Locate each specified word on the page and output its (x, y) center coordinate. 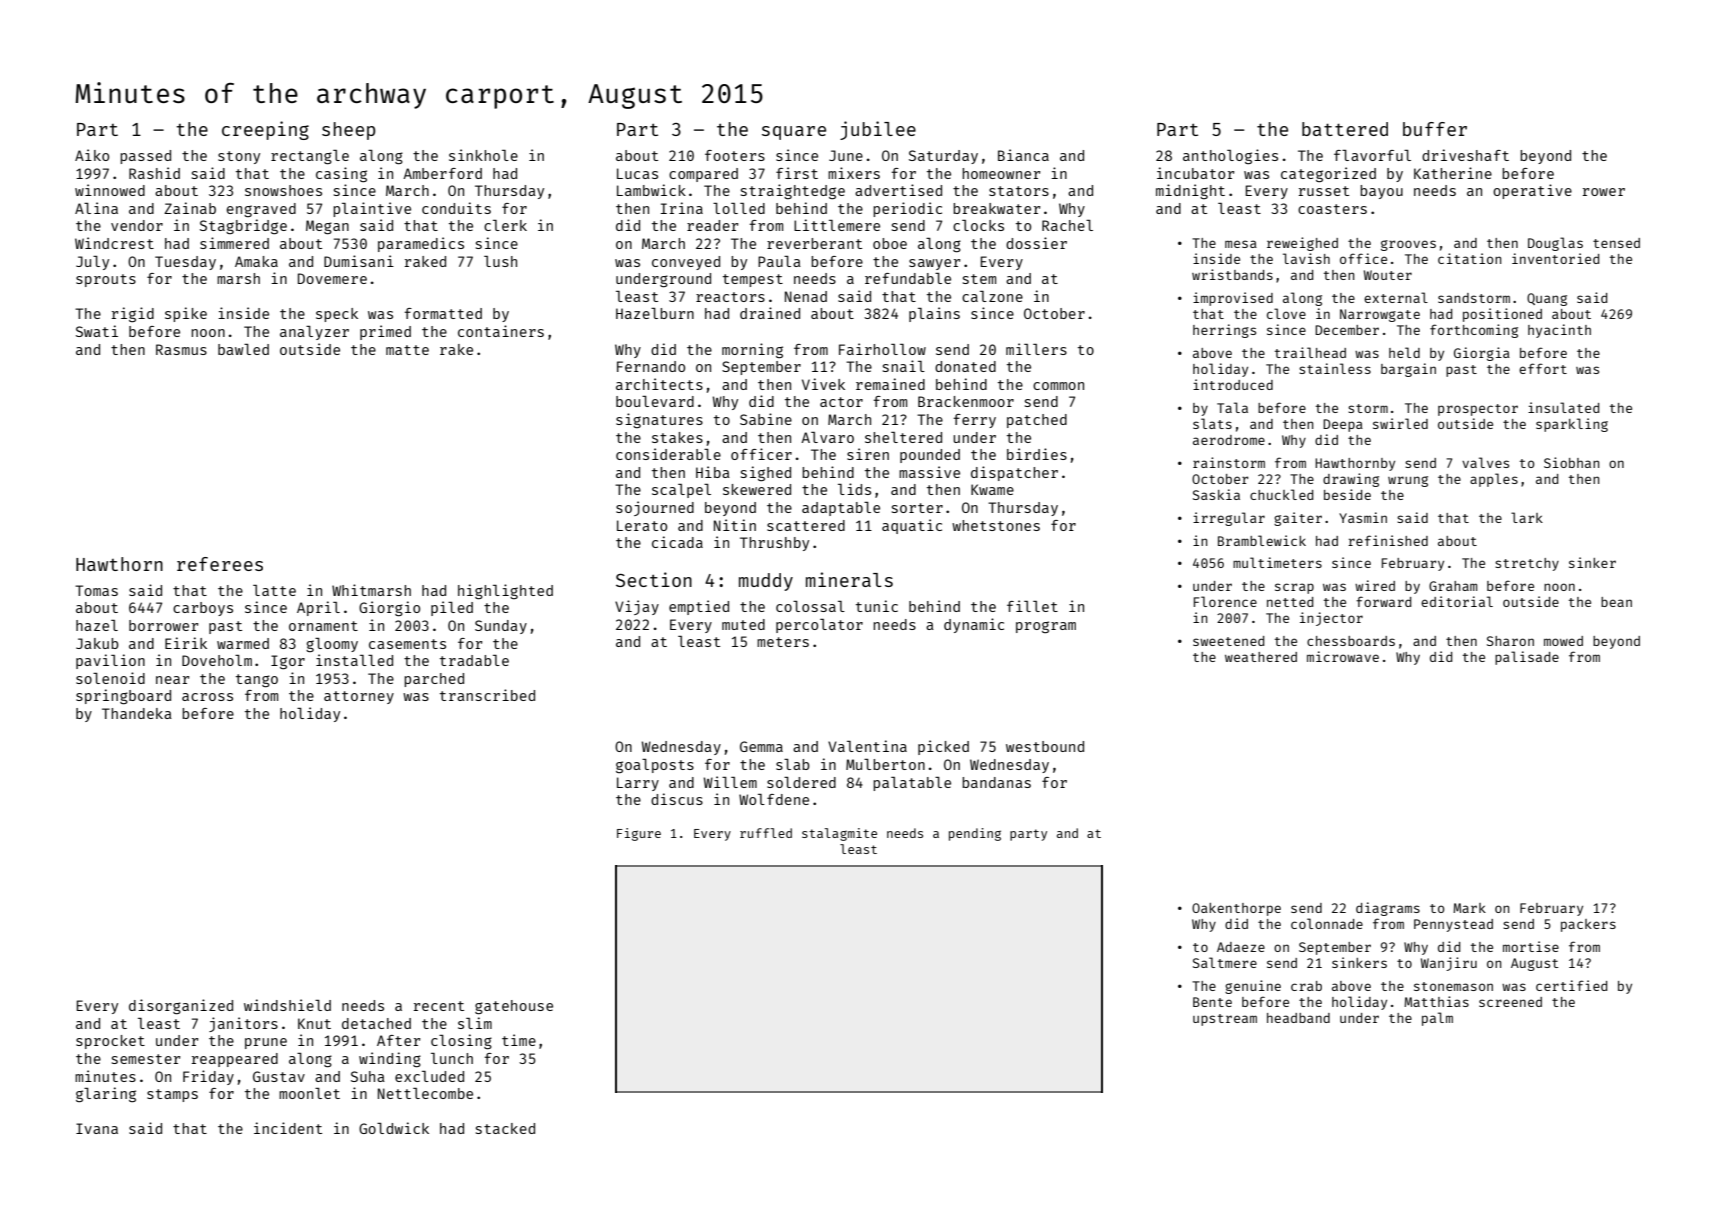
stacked (505, 1128)
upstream (1225, 1020)
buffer (1435, 129)
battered (1345, 129)
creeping (265, 130)
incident (288, 1128)
